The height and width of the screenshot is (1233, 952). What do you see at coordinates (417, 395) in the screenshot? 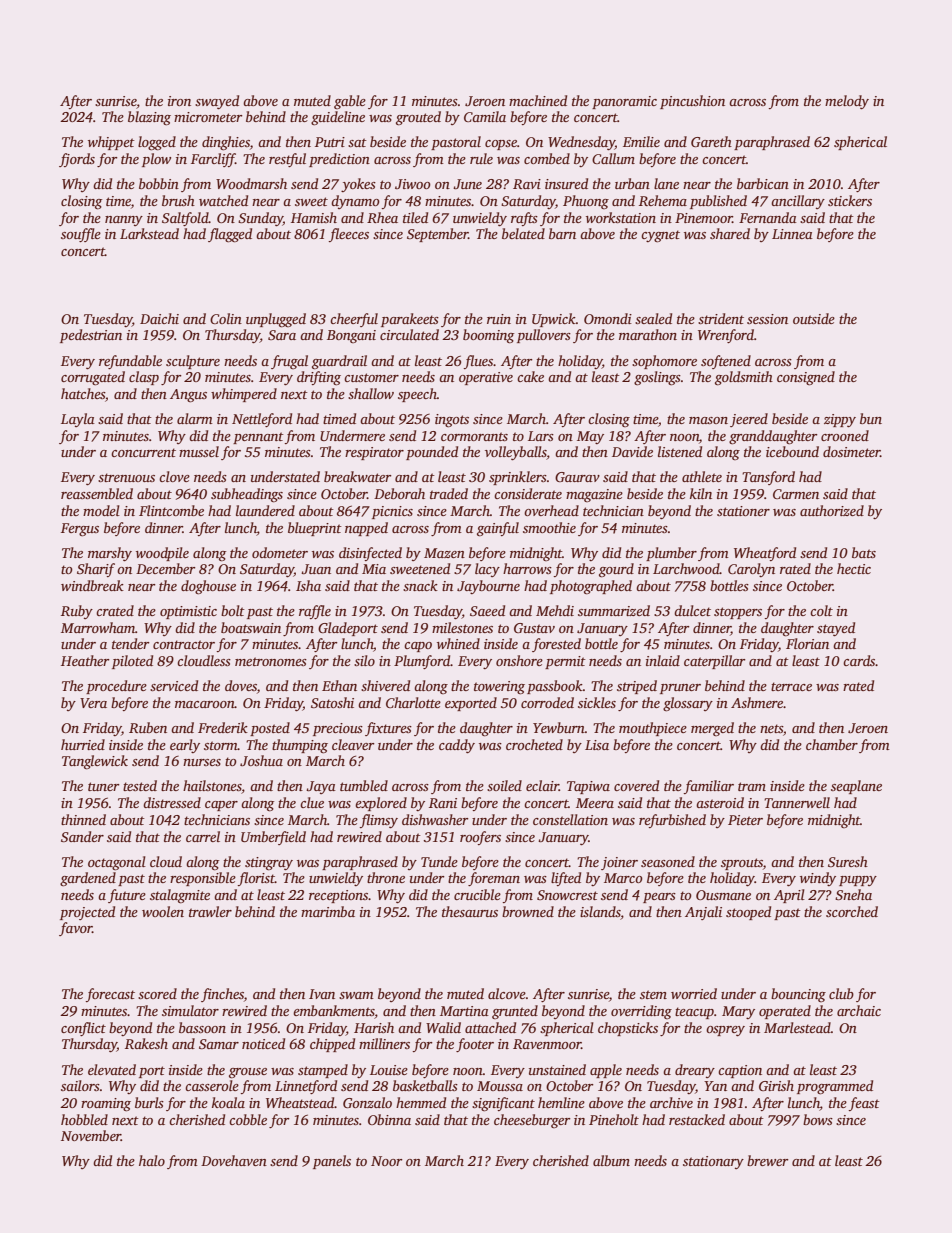
I see `speech` at bounding box center [417, 395].
